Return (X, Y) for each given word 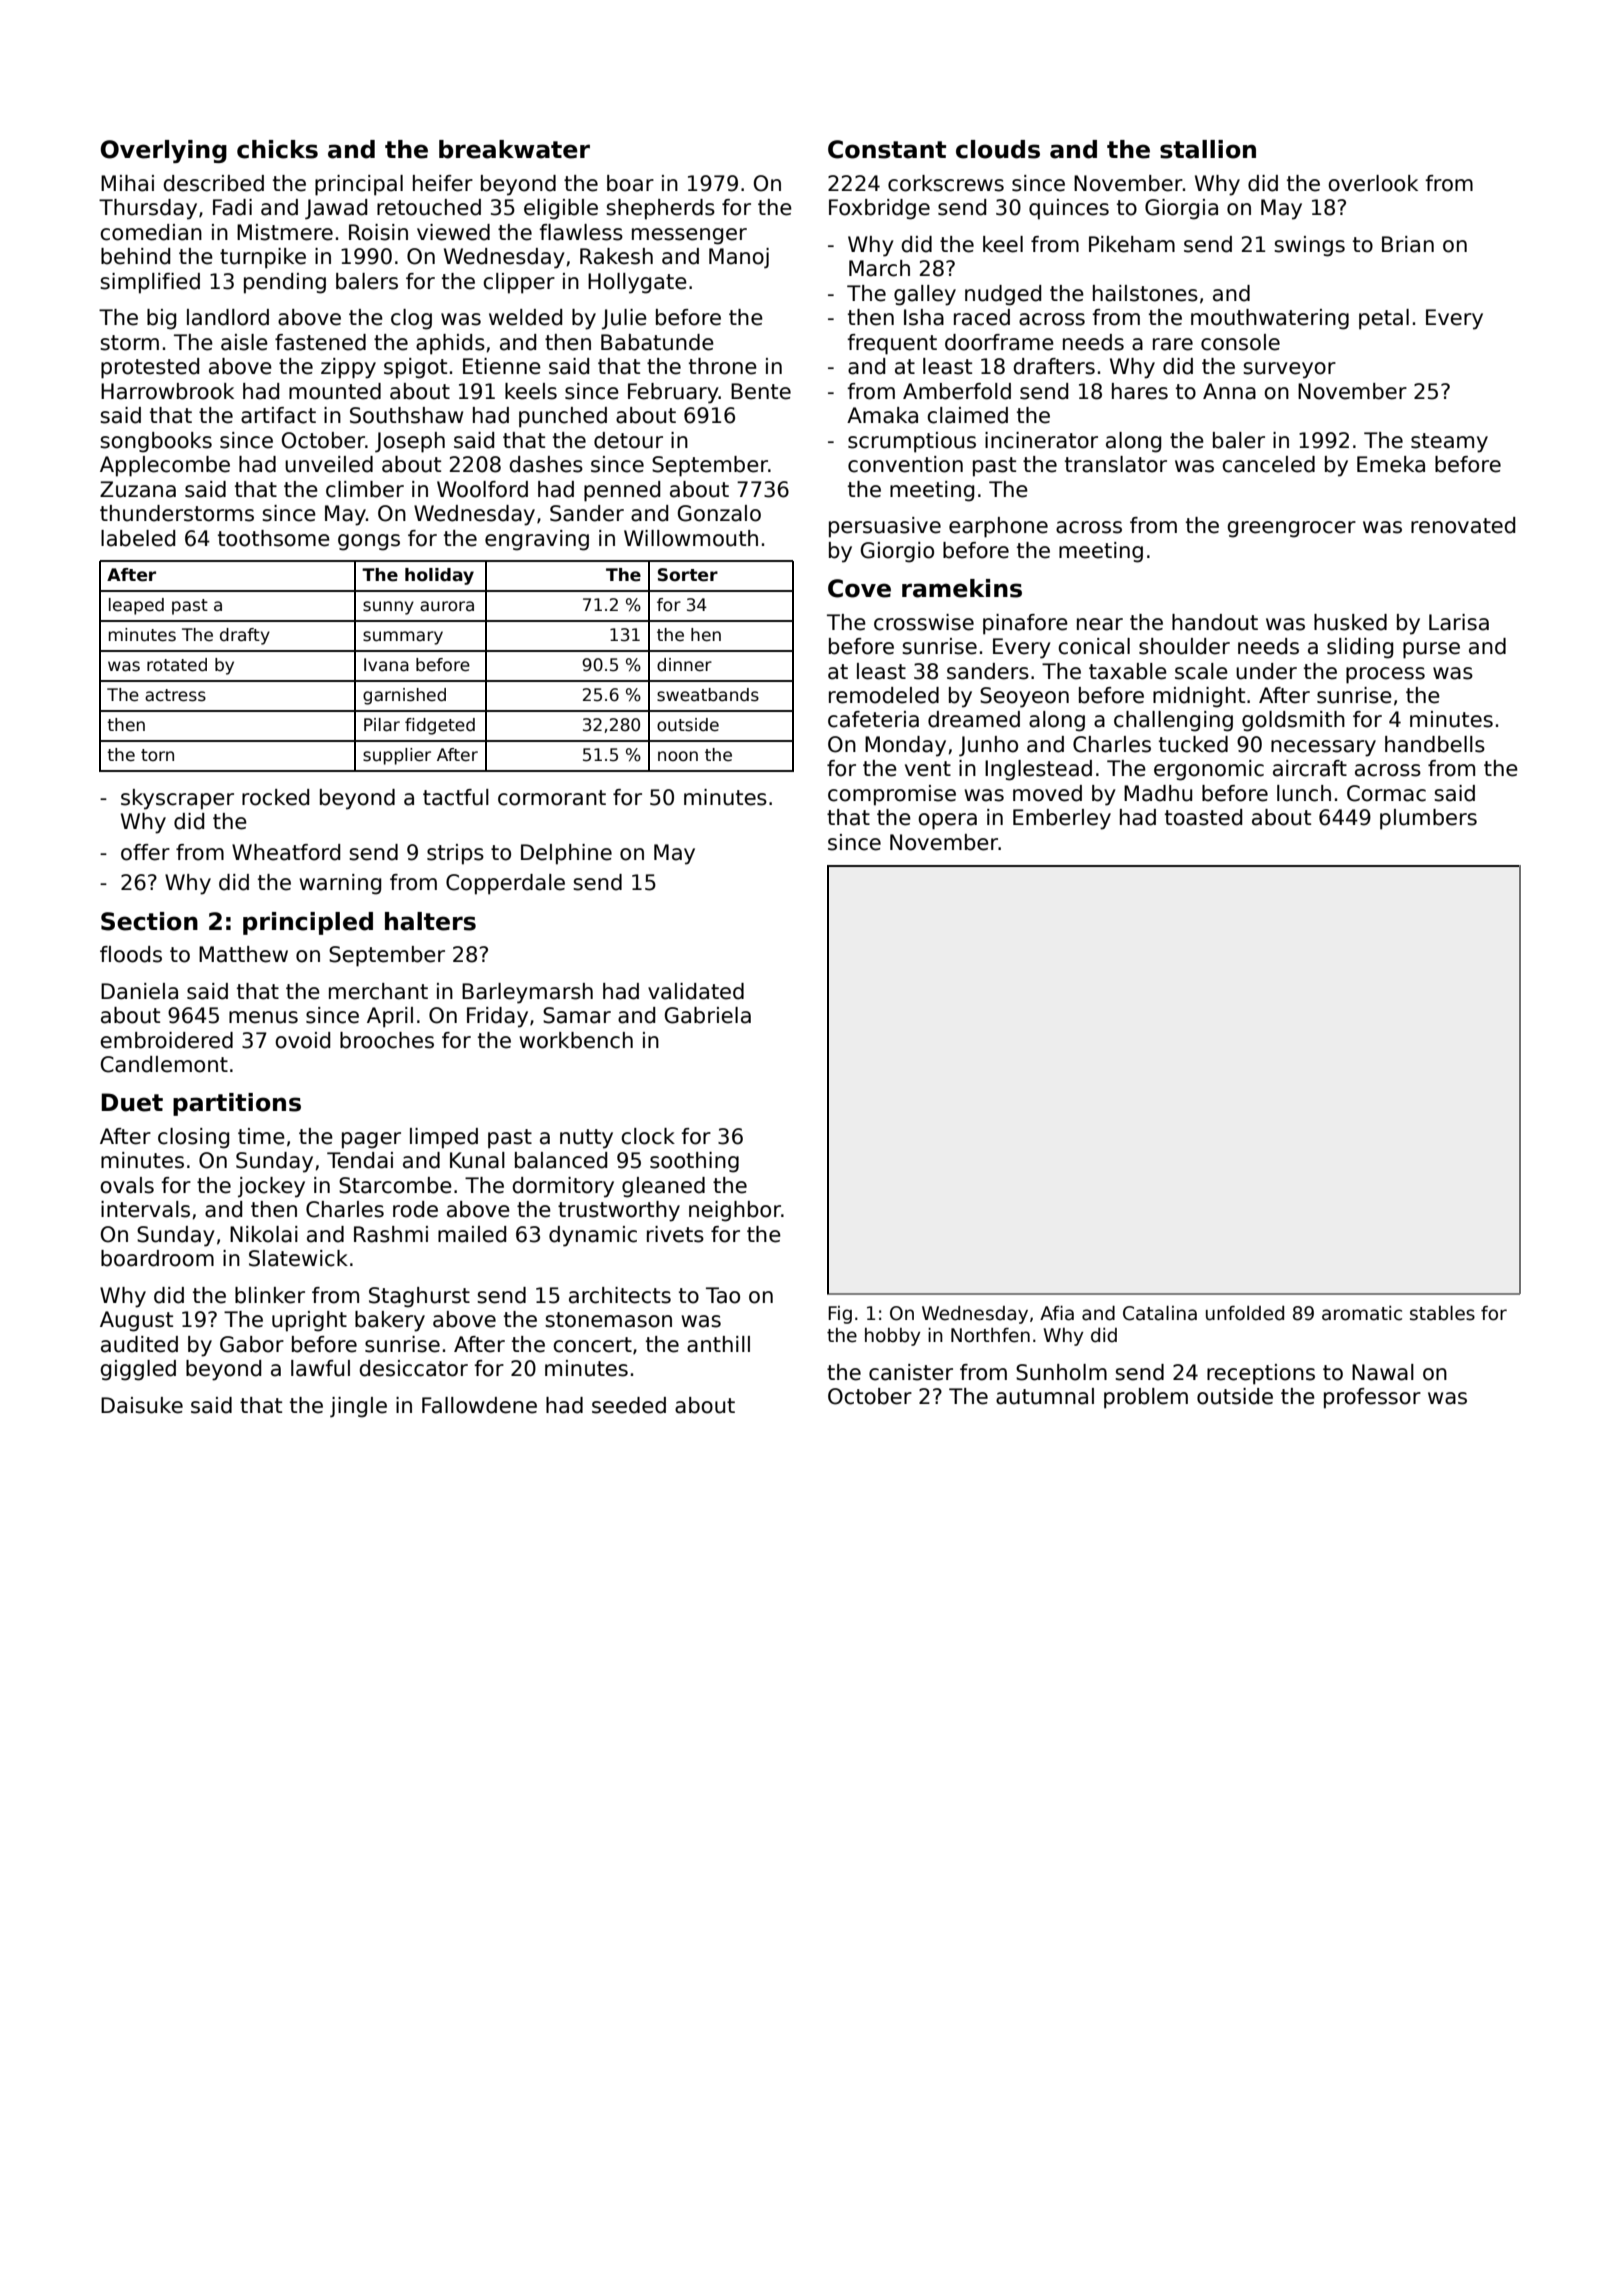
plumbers (1428, 819)
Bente (761, 391)
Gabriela (708, 1015)
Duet (132, 1102)
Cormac (1386, 793)
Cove (859, 588)
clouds (998, 149)
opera (947, 821)
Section (149, 921)
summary (403, 638)
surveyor (1289, 370)
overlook (1373, 183)
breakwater (514, 149)
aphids (450, 344)
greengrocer (1291, 529)
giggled (138, 1370)
